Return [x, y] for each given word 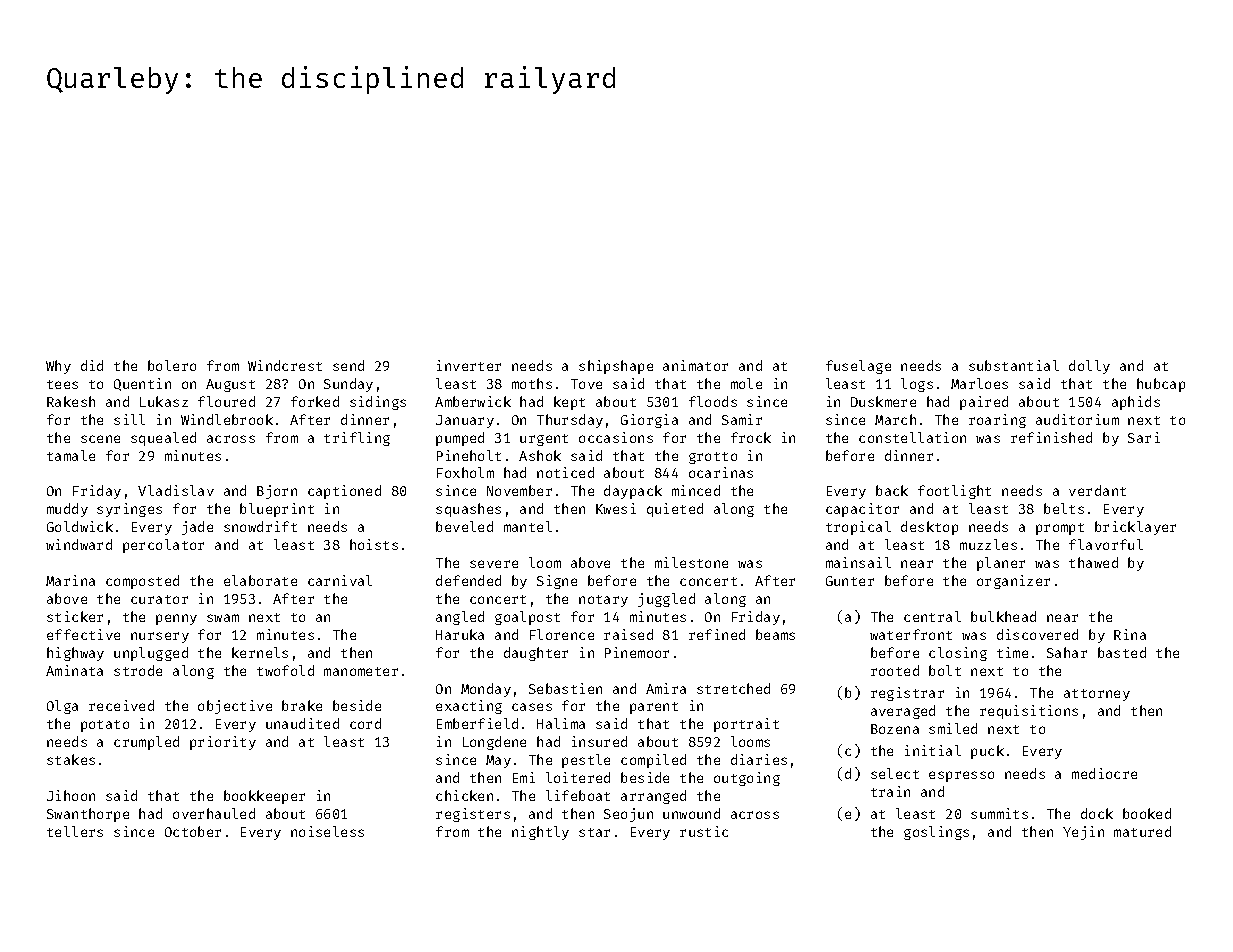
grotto [713, 458]
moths [532, 383]
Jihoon [71, 795]
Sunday [348, 385]
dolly [1089, 367]
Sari [1144, 437]
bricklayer [1135, 528]
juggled [666, 600]
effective [83, 634]
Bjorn [277, 492]
